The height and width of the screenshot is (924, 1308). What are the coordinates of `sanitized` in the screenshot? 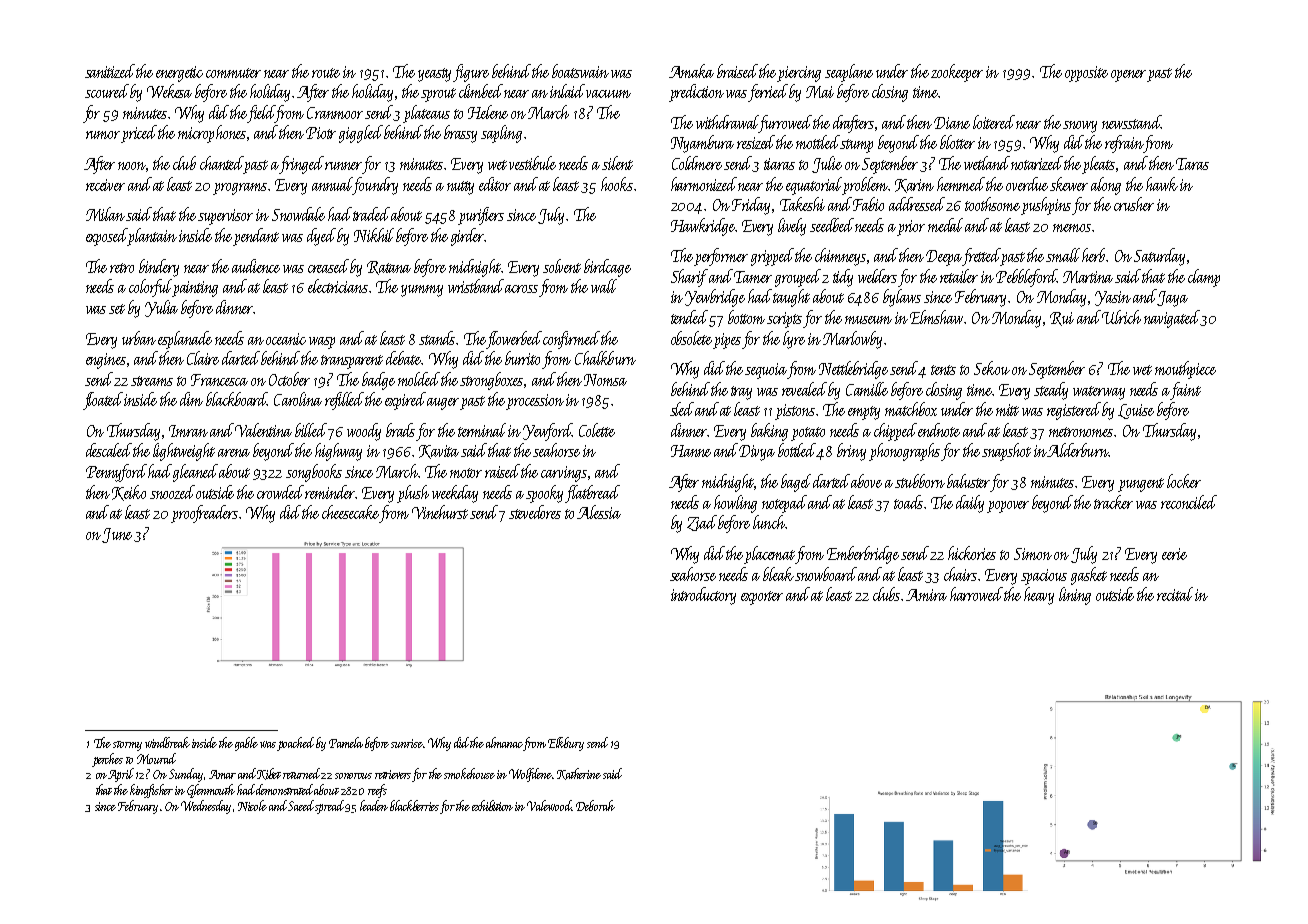 It's located at (110, 71).
